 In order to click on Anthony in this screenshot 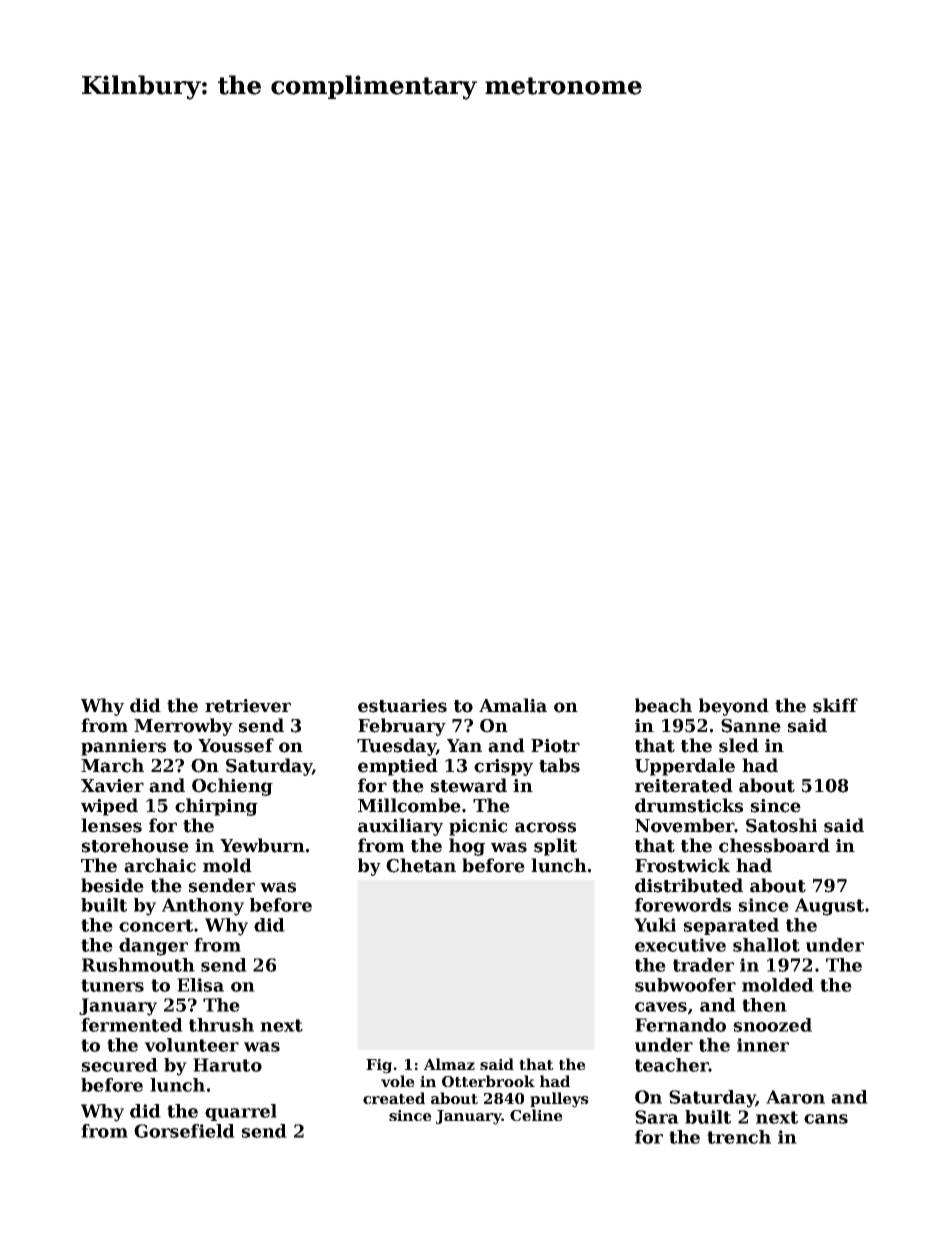, I will do `click(203, 907)`.
